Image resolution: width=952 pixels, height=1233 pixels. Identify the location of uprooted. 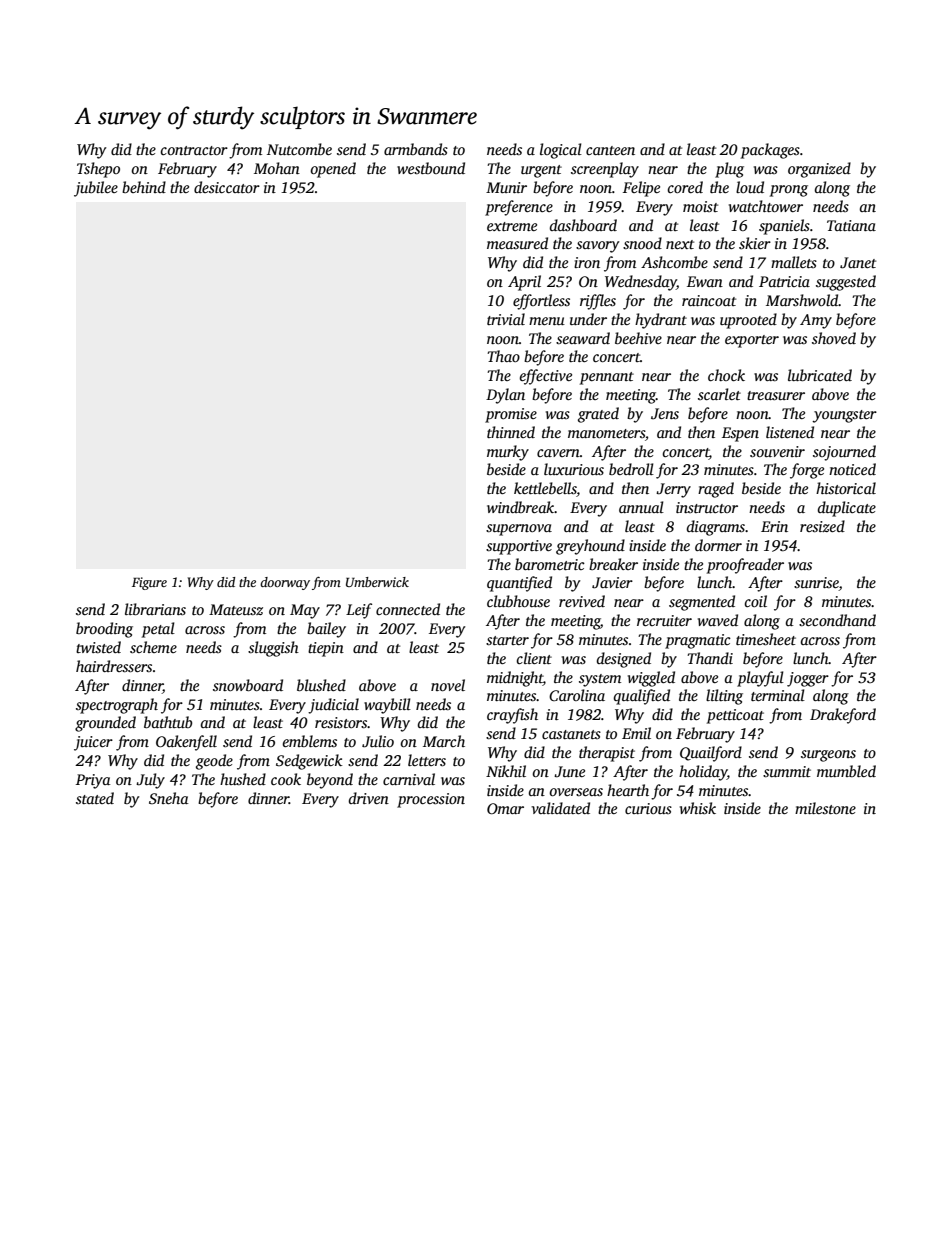
(748, 321).
